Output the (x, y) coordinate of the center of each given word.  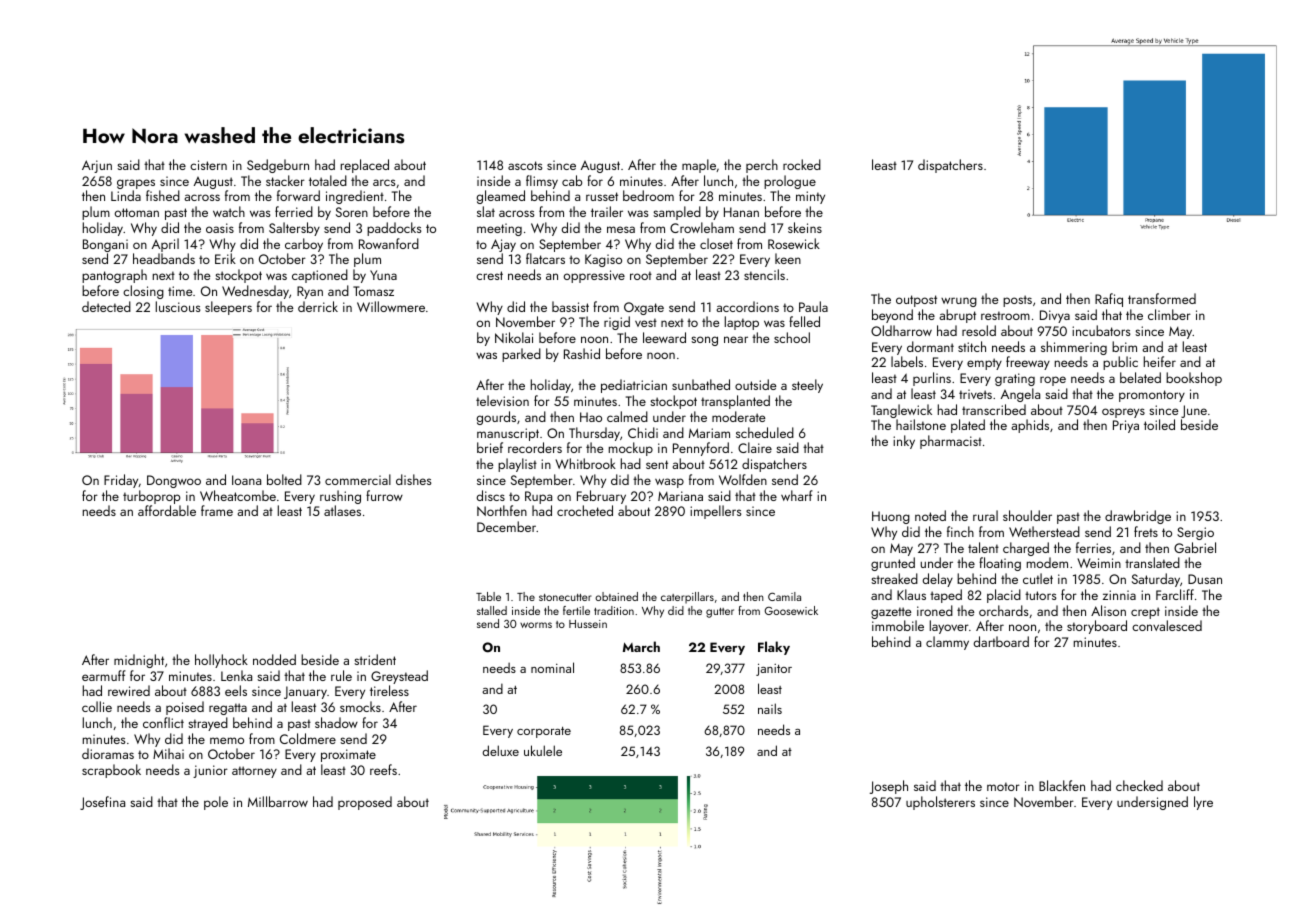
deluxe (501, 750)
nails (770, 708)
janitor (774, 669)
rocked (802, 164)
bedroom (648, 195)
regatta (228, 709)
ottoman (137, 212)
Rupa (538, 497)
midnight (139, 661)
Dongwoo (174, 481)
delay (938, 580)
